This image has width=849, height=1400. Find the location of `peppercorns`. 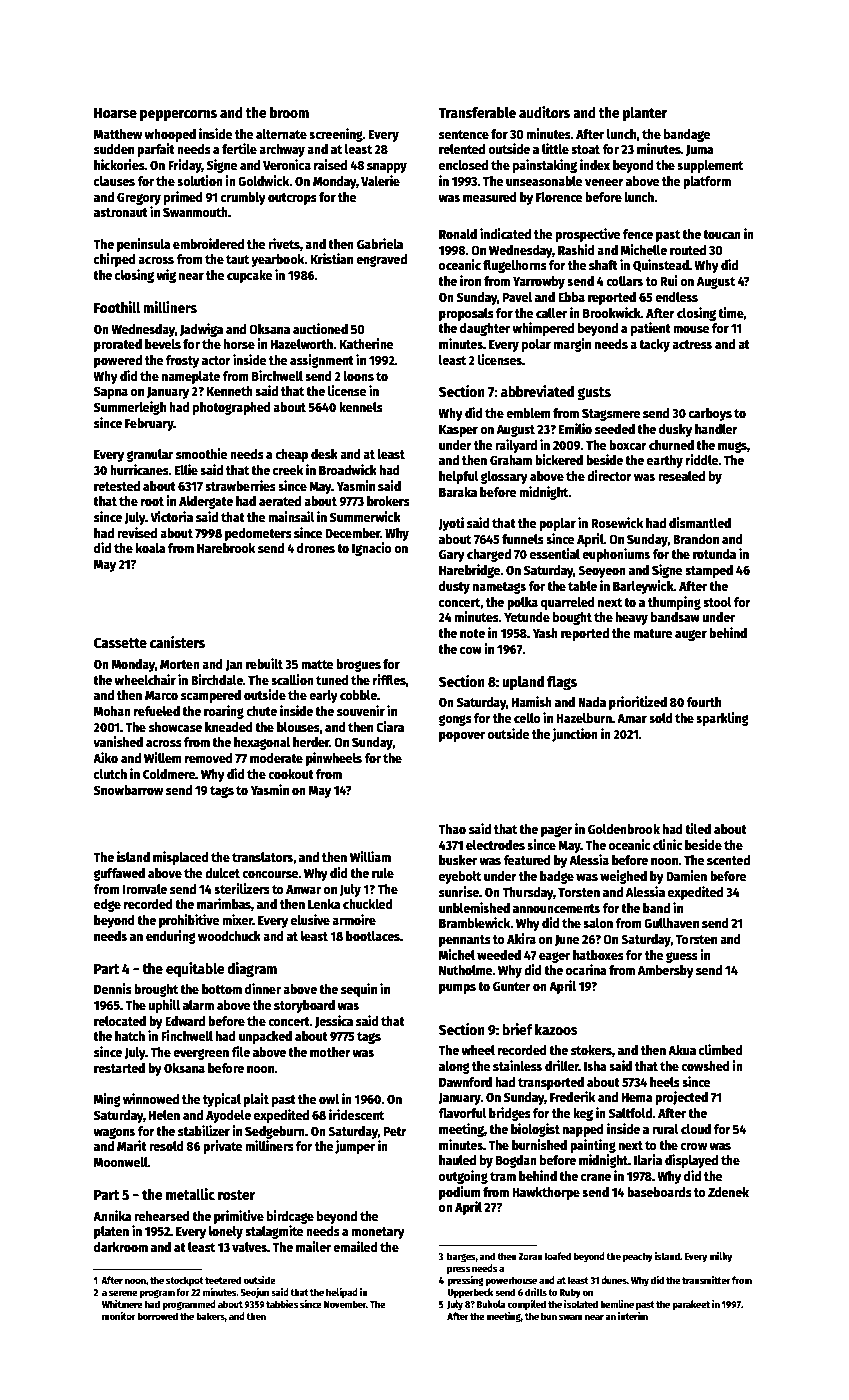

peppercorns is located at coordinates (178, 115).
